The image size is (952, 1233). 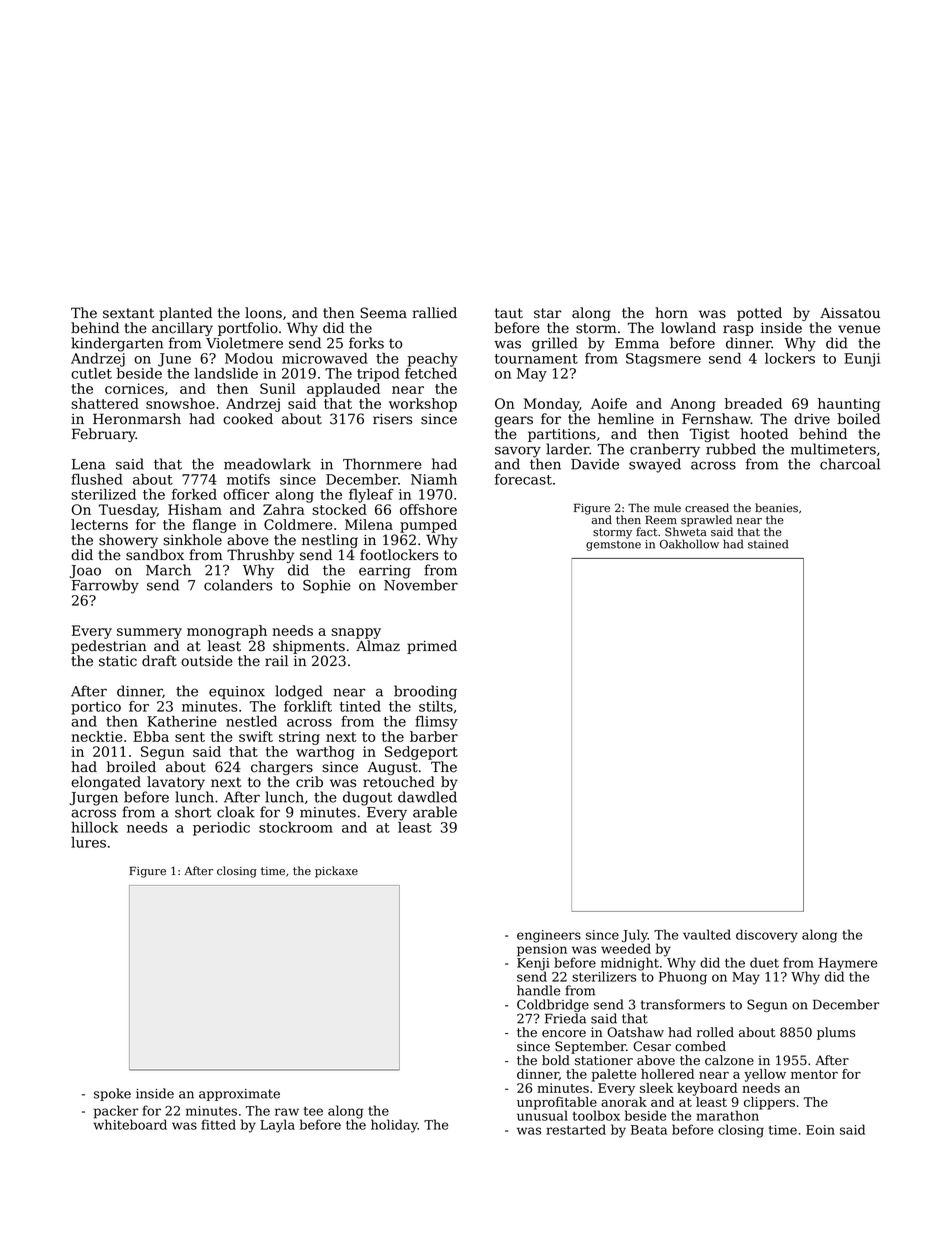 What do you see at coordinates (263, 313) in the screenshot?
I see `loons` at bounding box center [263, 313].
